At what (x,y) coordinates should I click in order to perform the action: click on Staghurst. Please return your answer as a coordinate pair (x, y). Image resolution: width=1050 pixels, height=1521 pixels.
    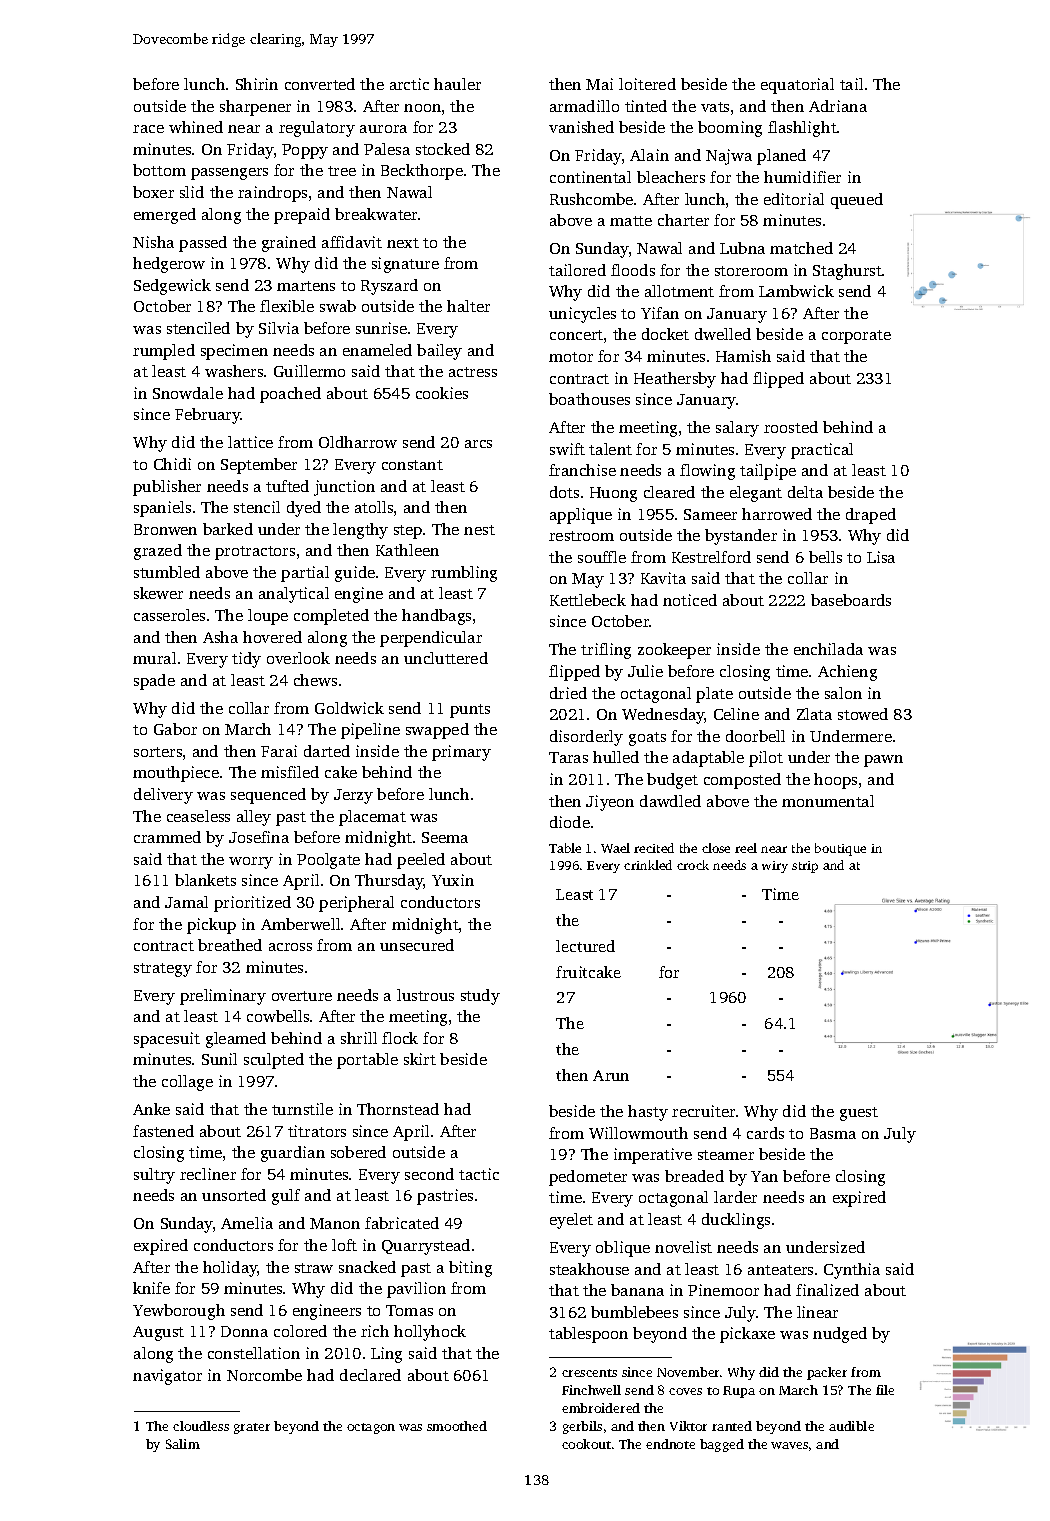
    Looking at the image, I should click on (847, 272).
